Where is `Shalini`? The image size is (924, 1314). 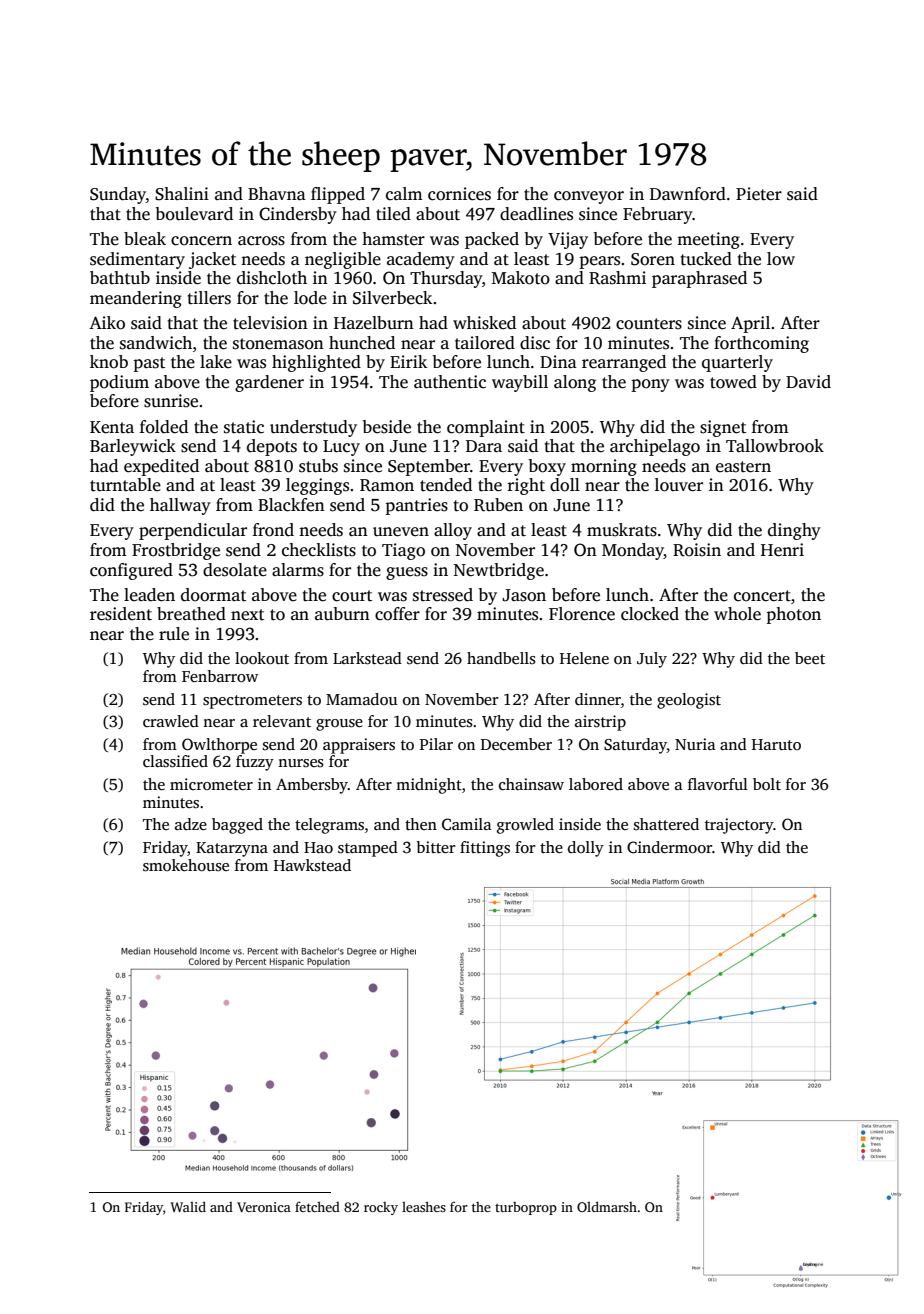 Shalini is located at coordinates (182, 194).
